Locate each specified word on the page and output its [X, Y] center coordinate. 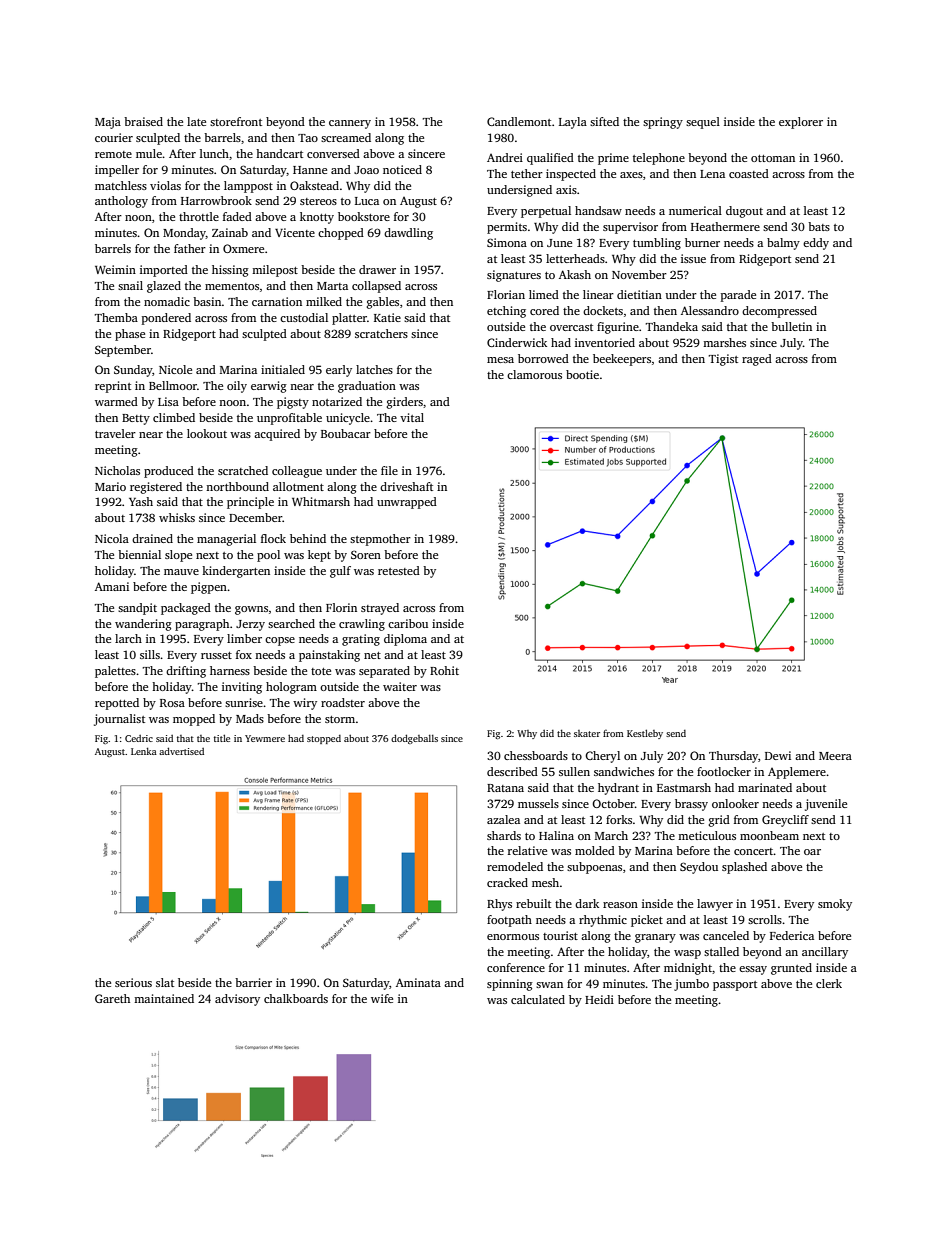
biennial [139, 554]
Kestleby [645, 734]
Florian [506, 294]
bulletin [791, 326]
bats [819, 226]
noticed [402, 169]
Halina [556, 835]
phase [130, 335]
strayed [380, 609]
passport [735, 986]
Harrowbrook [216, 200]
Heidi [599, 999]
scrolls [765, 919]
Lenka [144, 751]
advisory [237, 1000]
